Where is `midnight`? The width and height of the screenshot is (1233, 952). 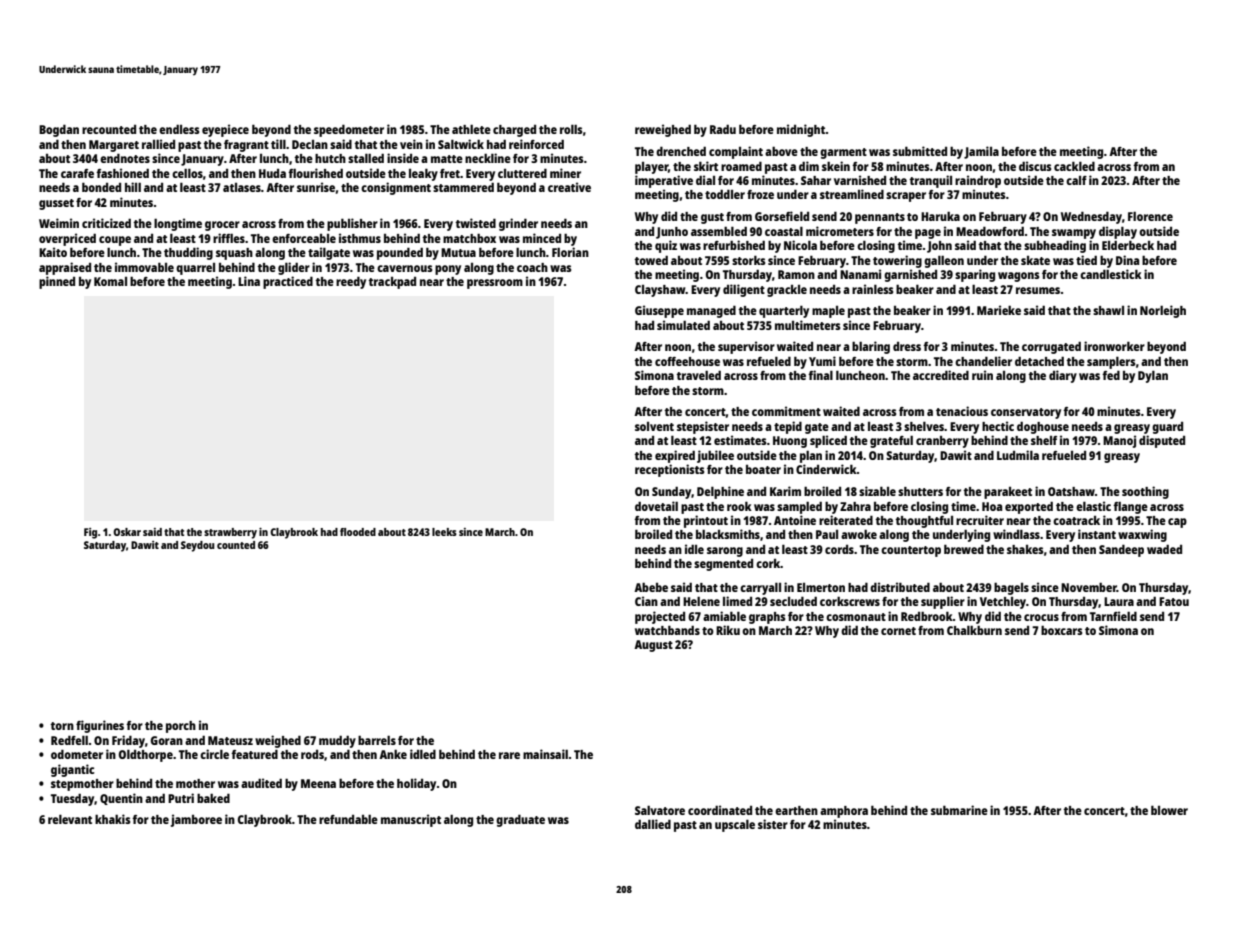 midnight is located at coordinates (801, 130).
